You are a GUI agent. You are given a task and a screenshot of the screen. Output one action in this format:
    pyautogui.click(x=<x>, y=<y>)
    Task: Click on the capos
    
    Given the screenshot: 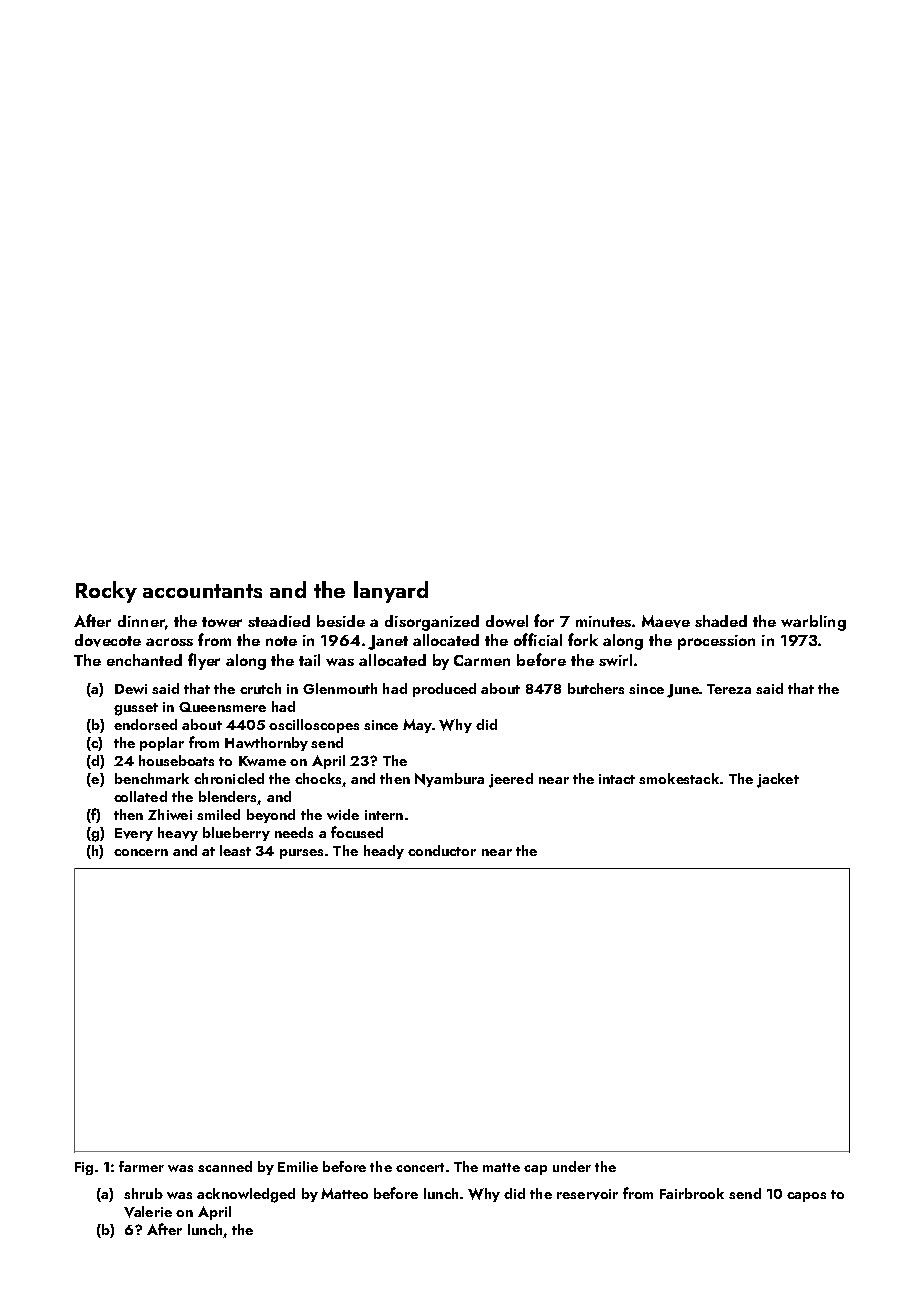 What is the action you would take?
    pyautogui.click(x=806, y=1197)
